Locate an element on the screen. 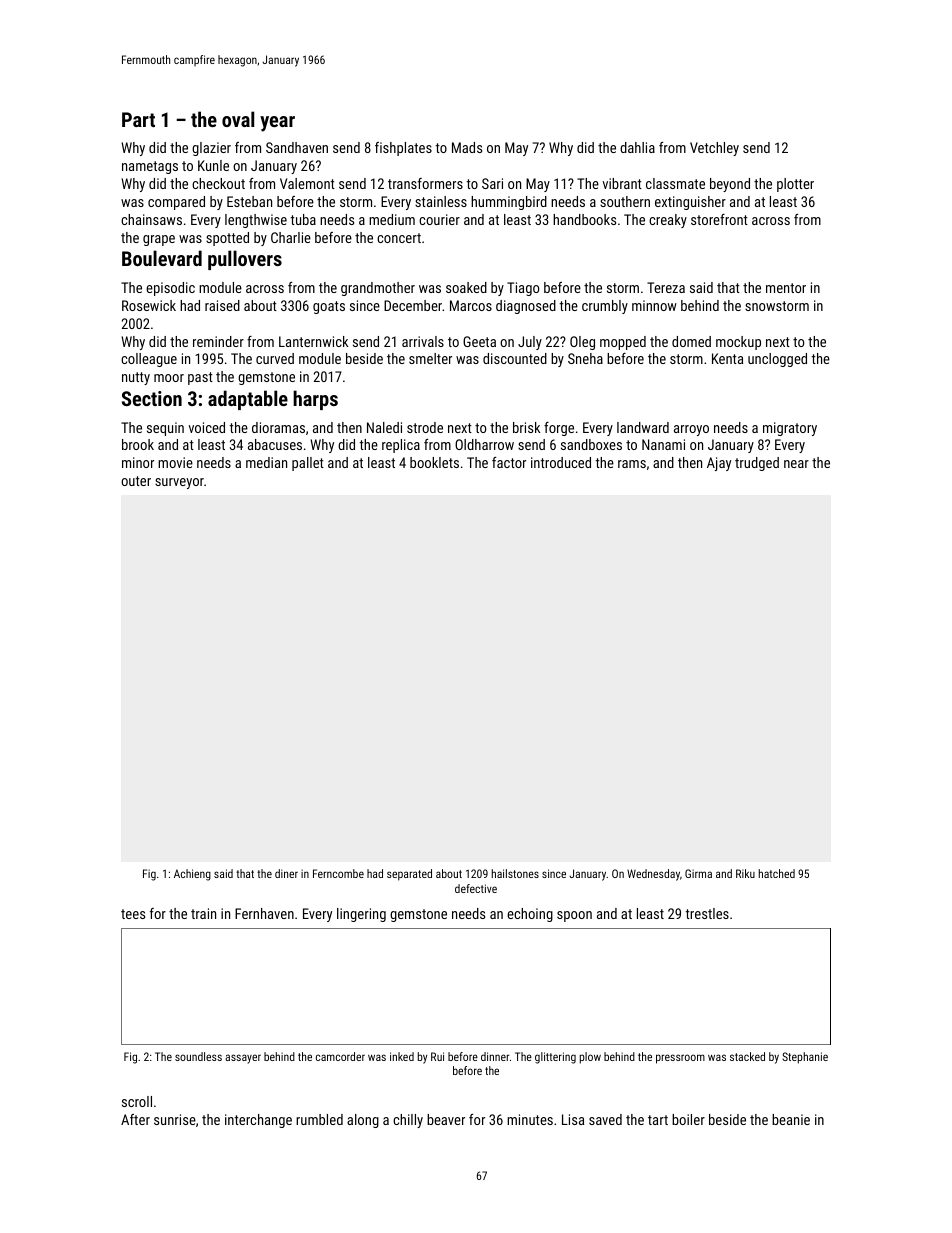  mentor is located at coordinates (786, 288).
